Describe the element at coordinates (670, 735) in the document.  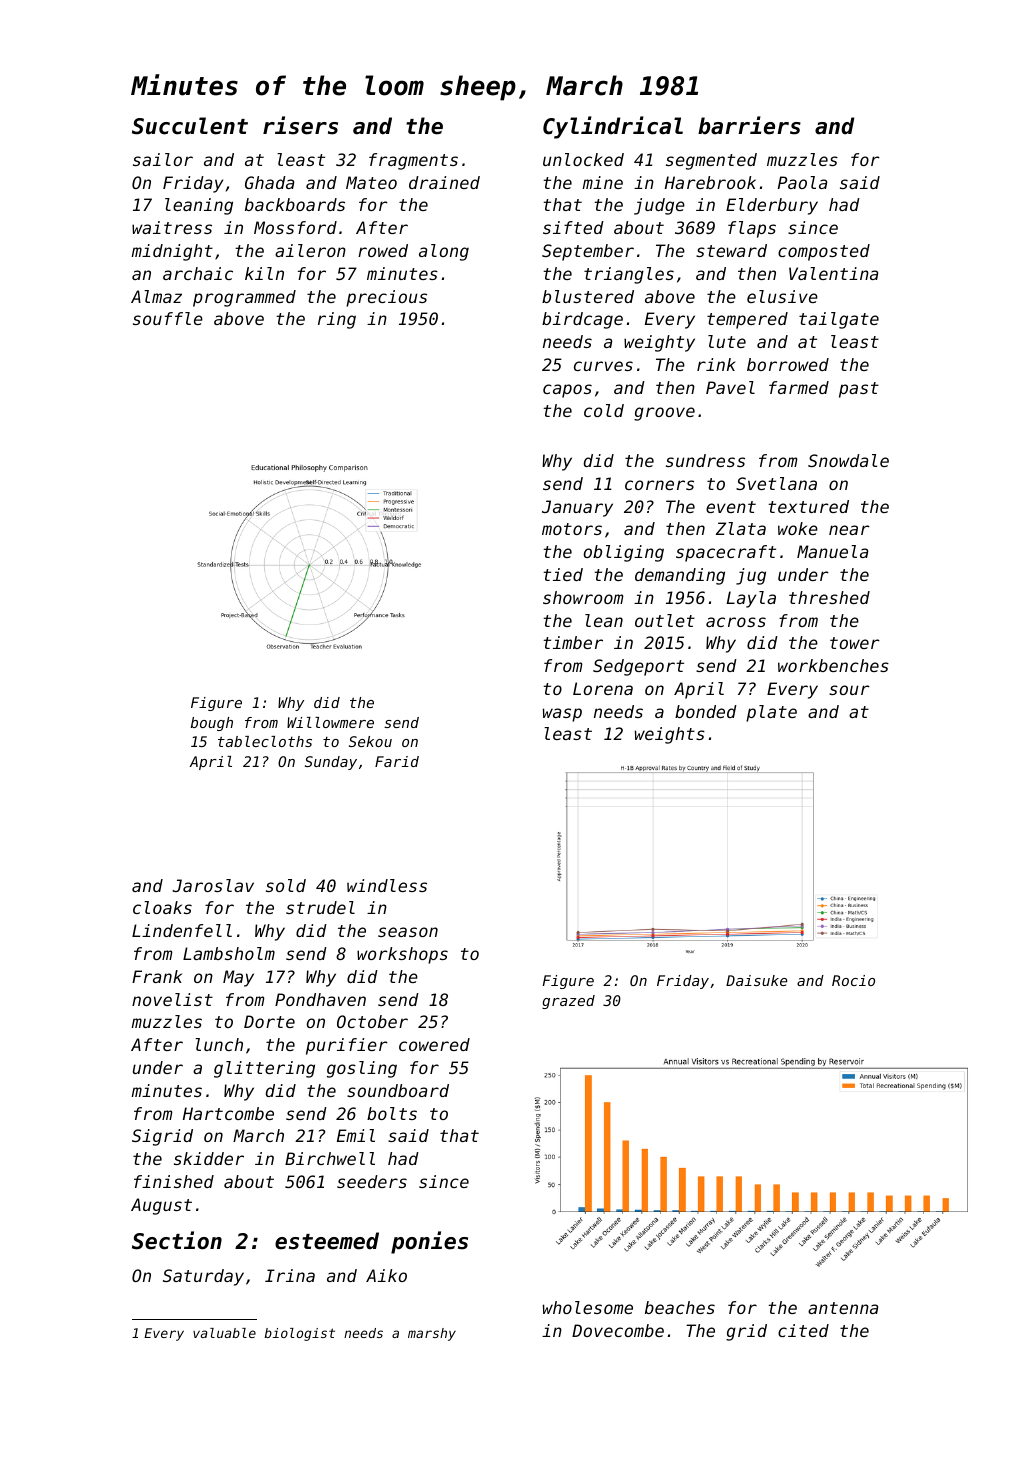
I see `weights` at that location.
